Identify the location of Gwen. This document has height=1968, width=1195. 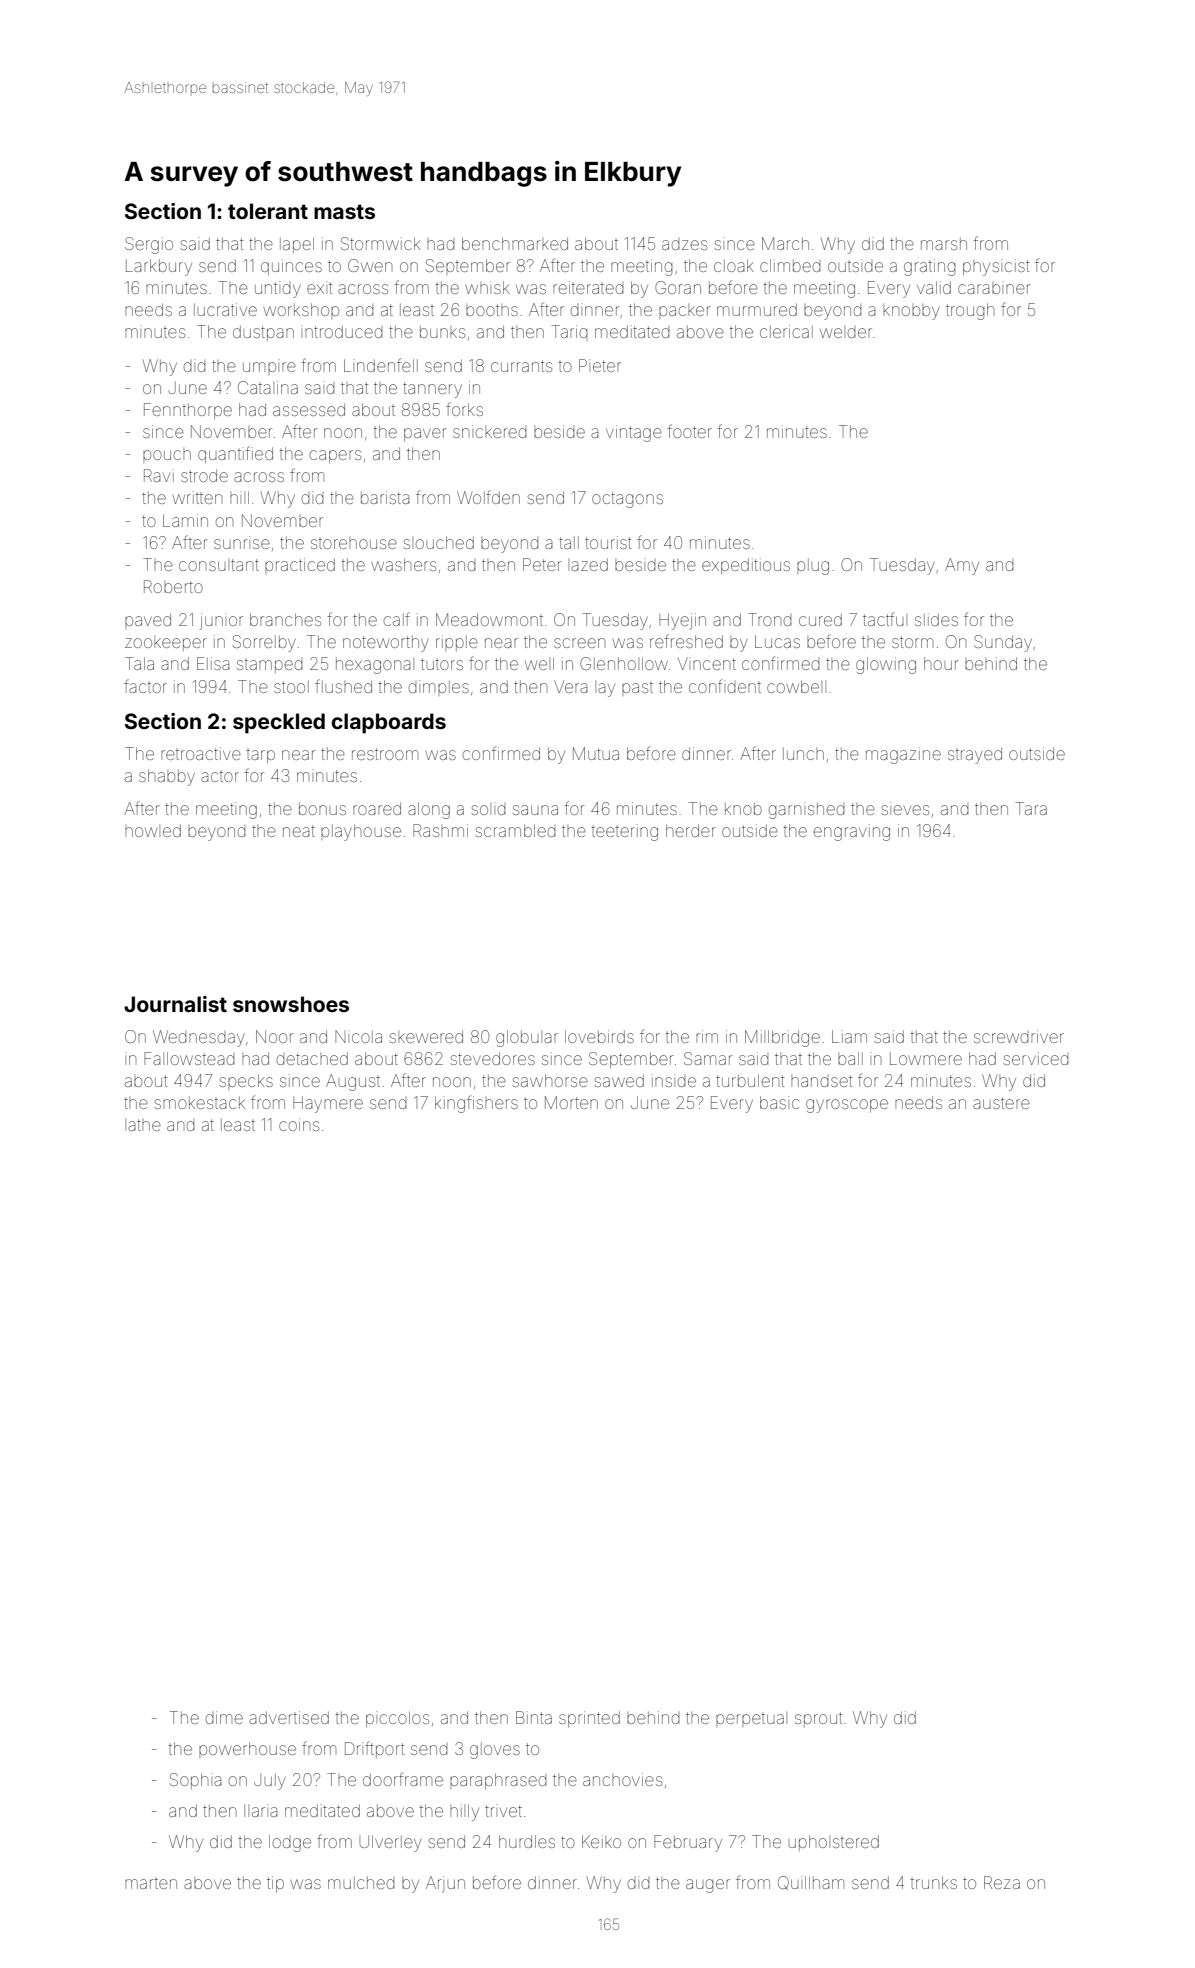
(370, 265).
